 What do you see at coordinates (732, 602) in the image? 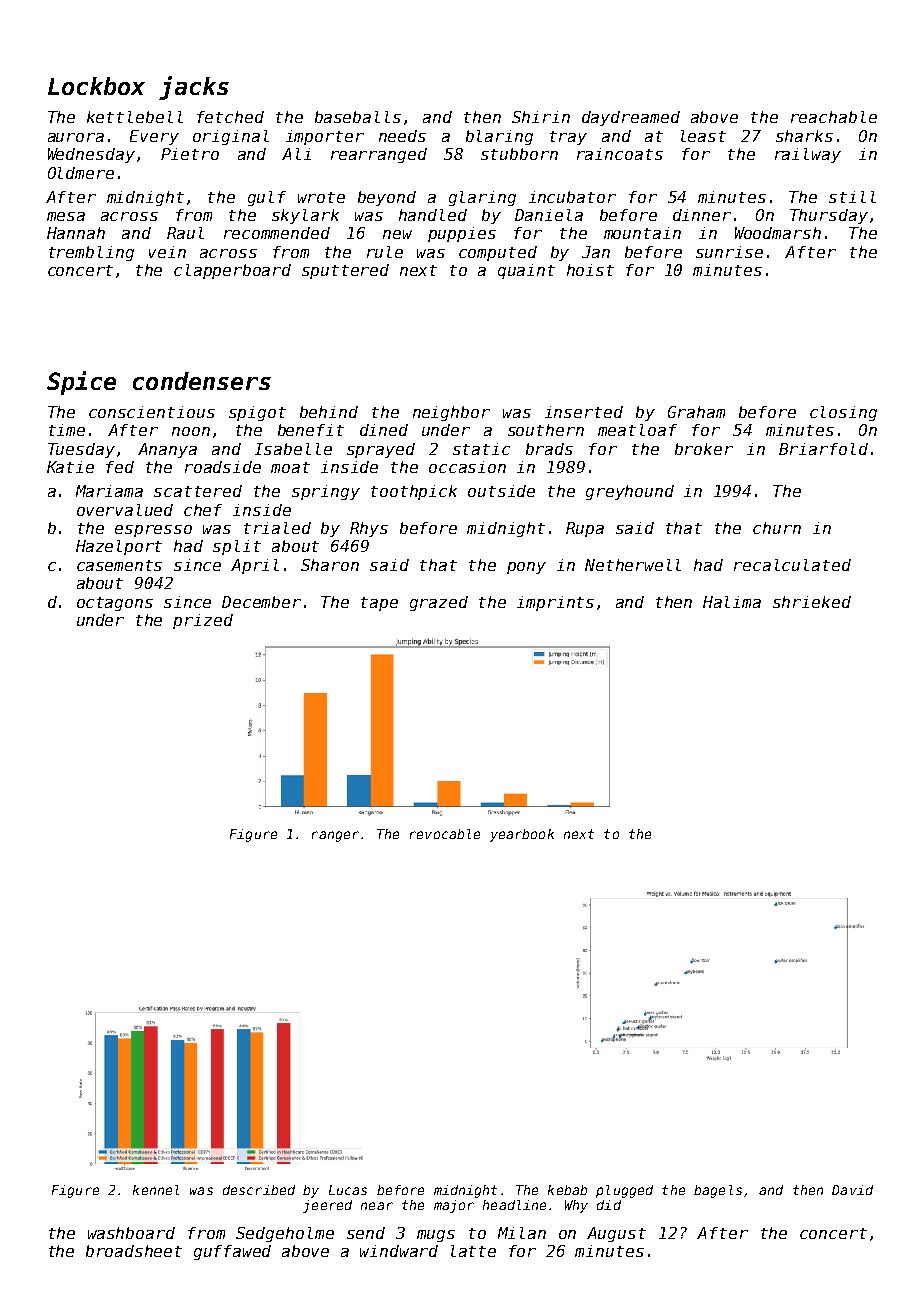
I see `Halima` at bounding box center [732, 602].
